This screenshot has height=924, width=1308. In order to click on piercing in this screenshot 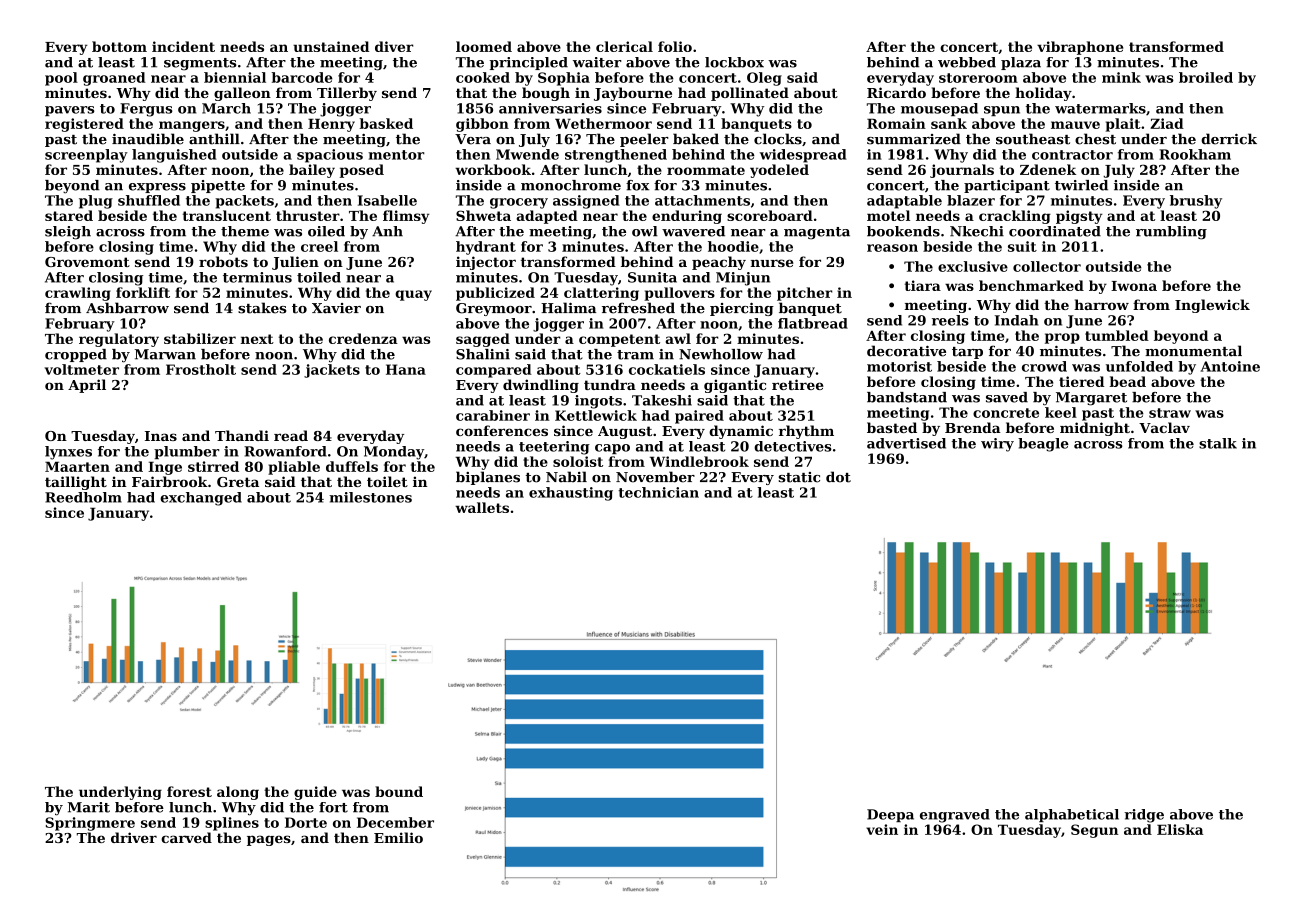, I will do `click(742, 309)`.
